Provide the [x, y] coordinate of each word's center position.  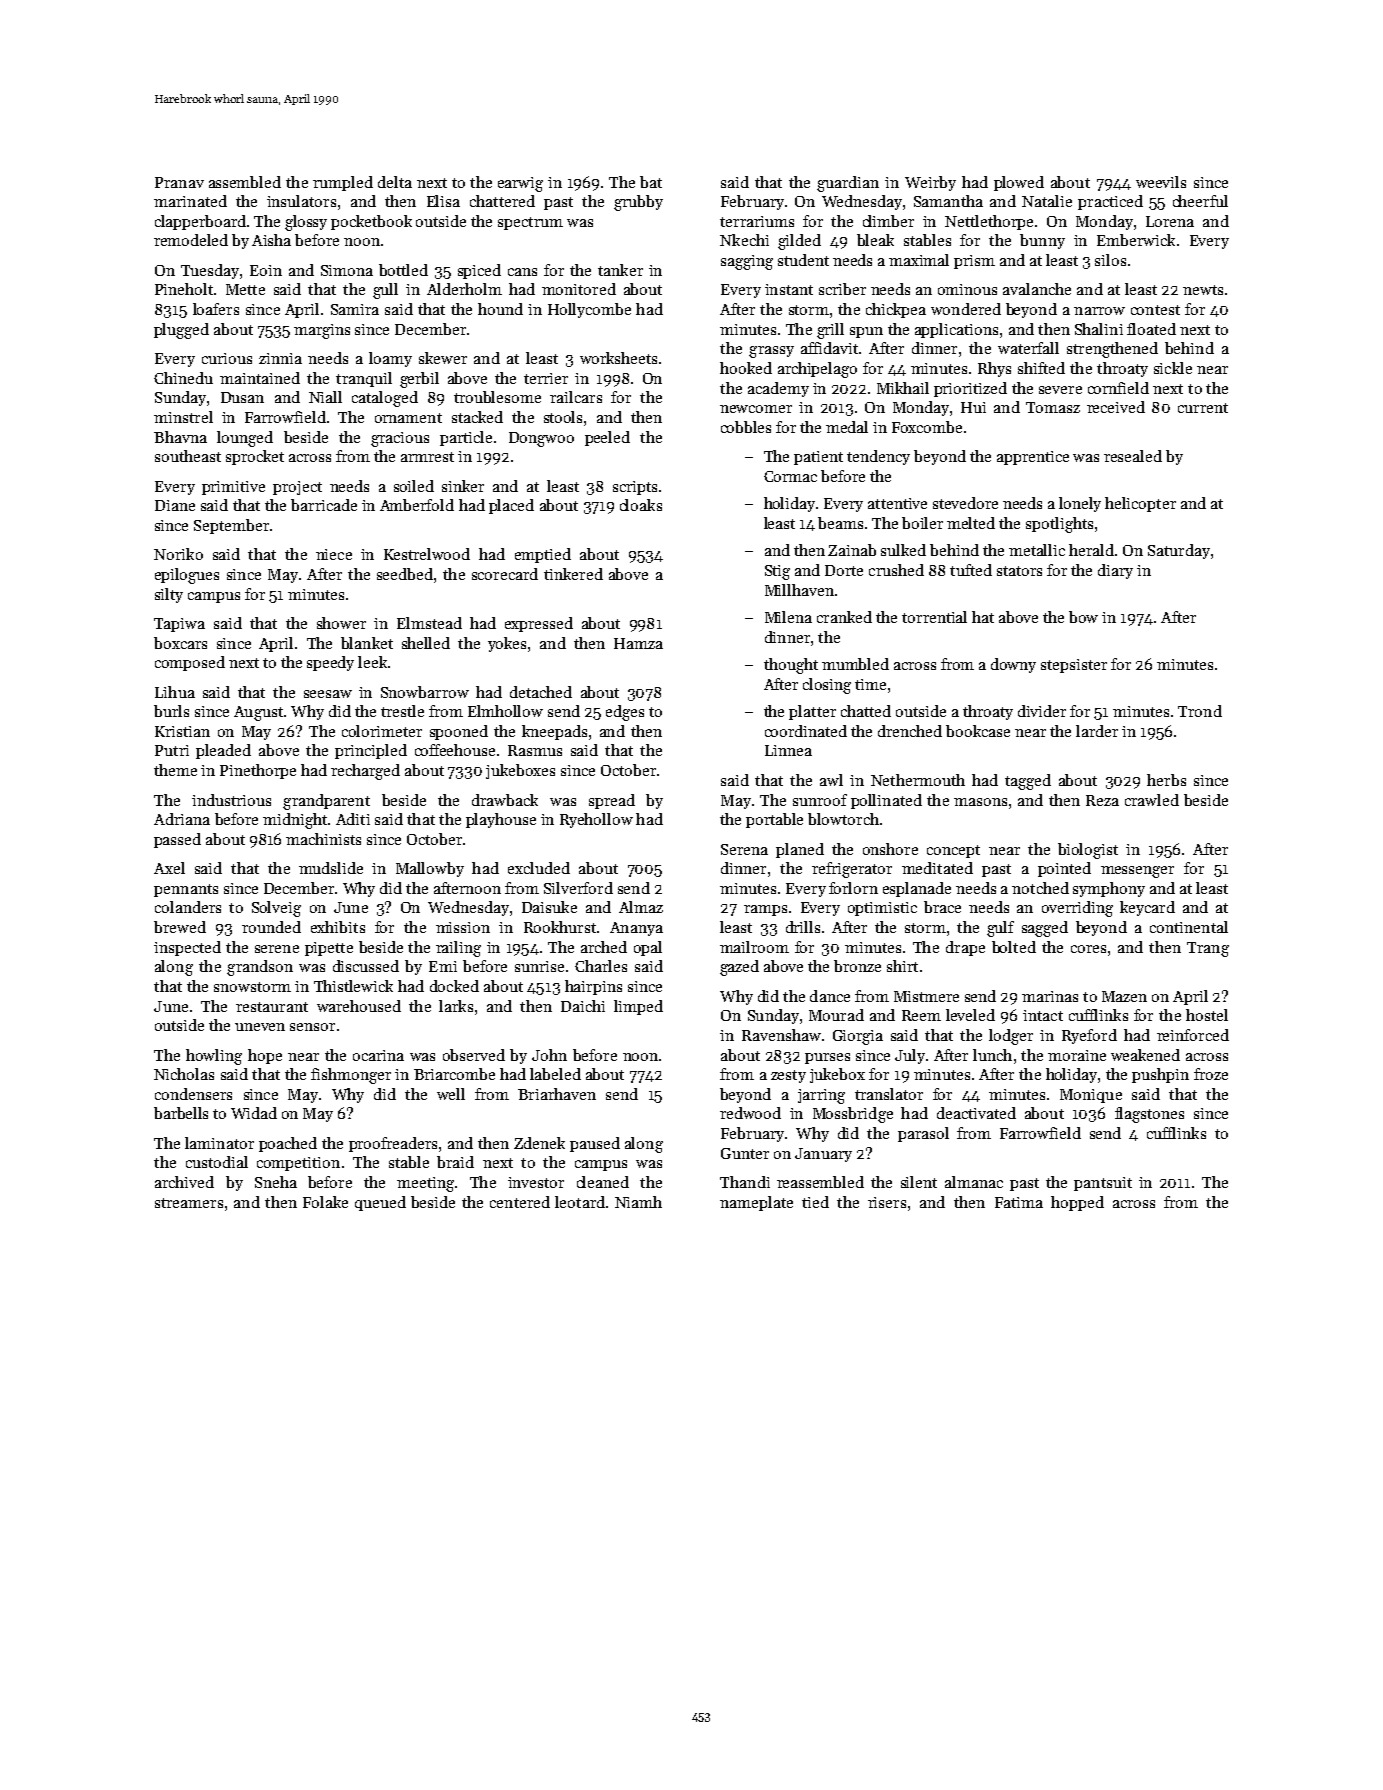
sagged [1045, 929]
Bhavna [180, 437]
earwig [520, 184]
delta [395, 182]
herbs [1166, 780]
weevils [1161, 182]
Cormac [790, 476]
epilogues [187, 576]
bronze [857, 966]
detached [541, 692]
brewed [180, 927]
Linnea [788, 750]
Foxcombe [927, 427]
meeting [425, 1184]
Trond [1200, 711]
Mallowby [430, 869]
